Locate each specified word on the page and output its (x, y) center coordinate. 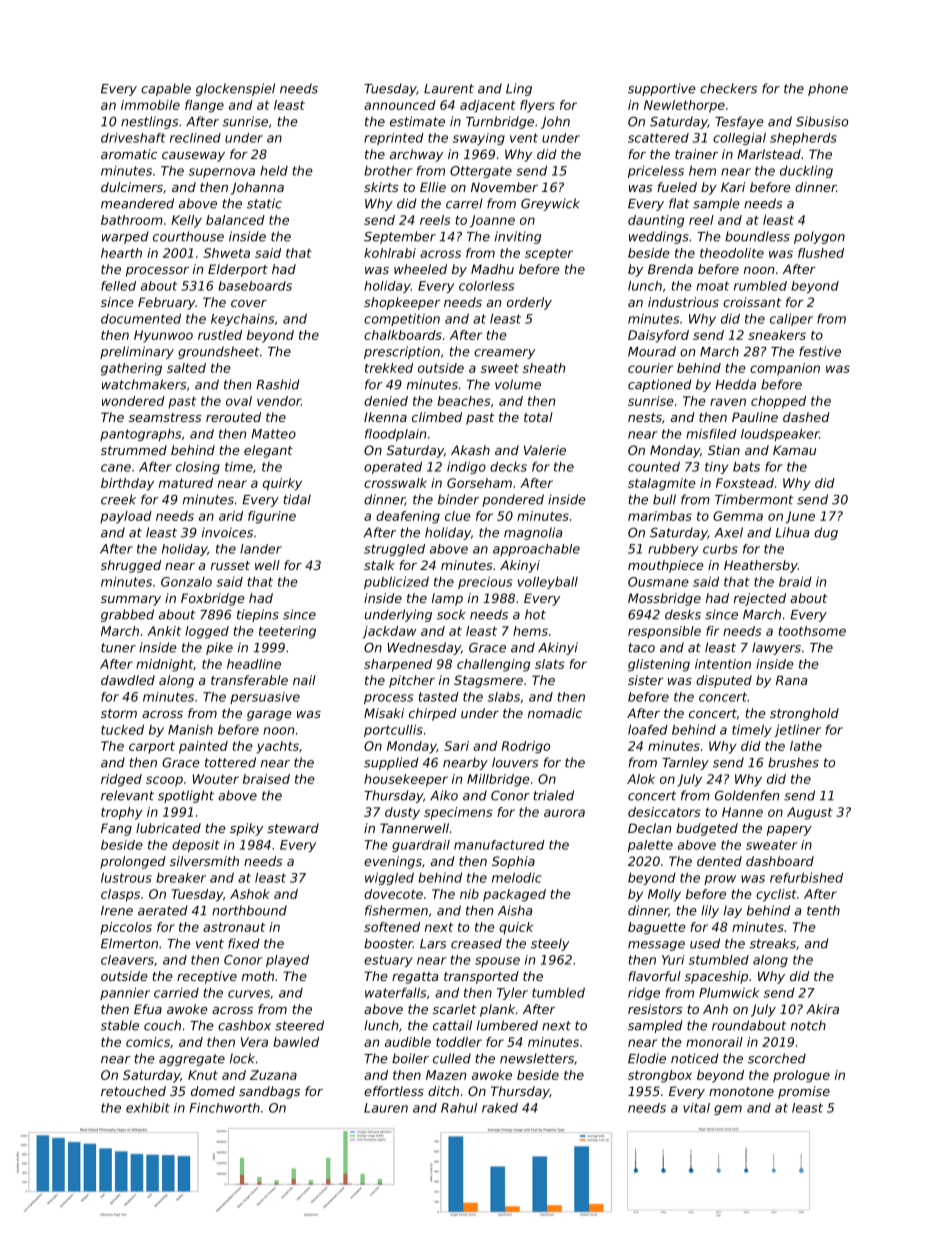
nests (645, 417)
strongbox (660, 1076)
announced (400, 105)
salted (186, 368)
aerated (163, 910)
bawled (296, 1042)
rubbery (673, 550)
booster (388, 943)
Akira (822, 1009)
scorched (777, 1058)
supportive (662, 89)
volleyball (548, 583)
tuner (118, 648)
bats (746, 467)
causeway (193, 157)
